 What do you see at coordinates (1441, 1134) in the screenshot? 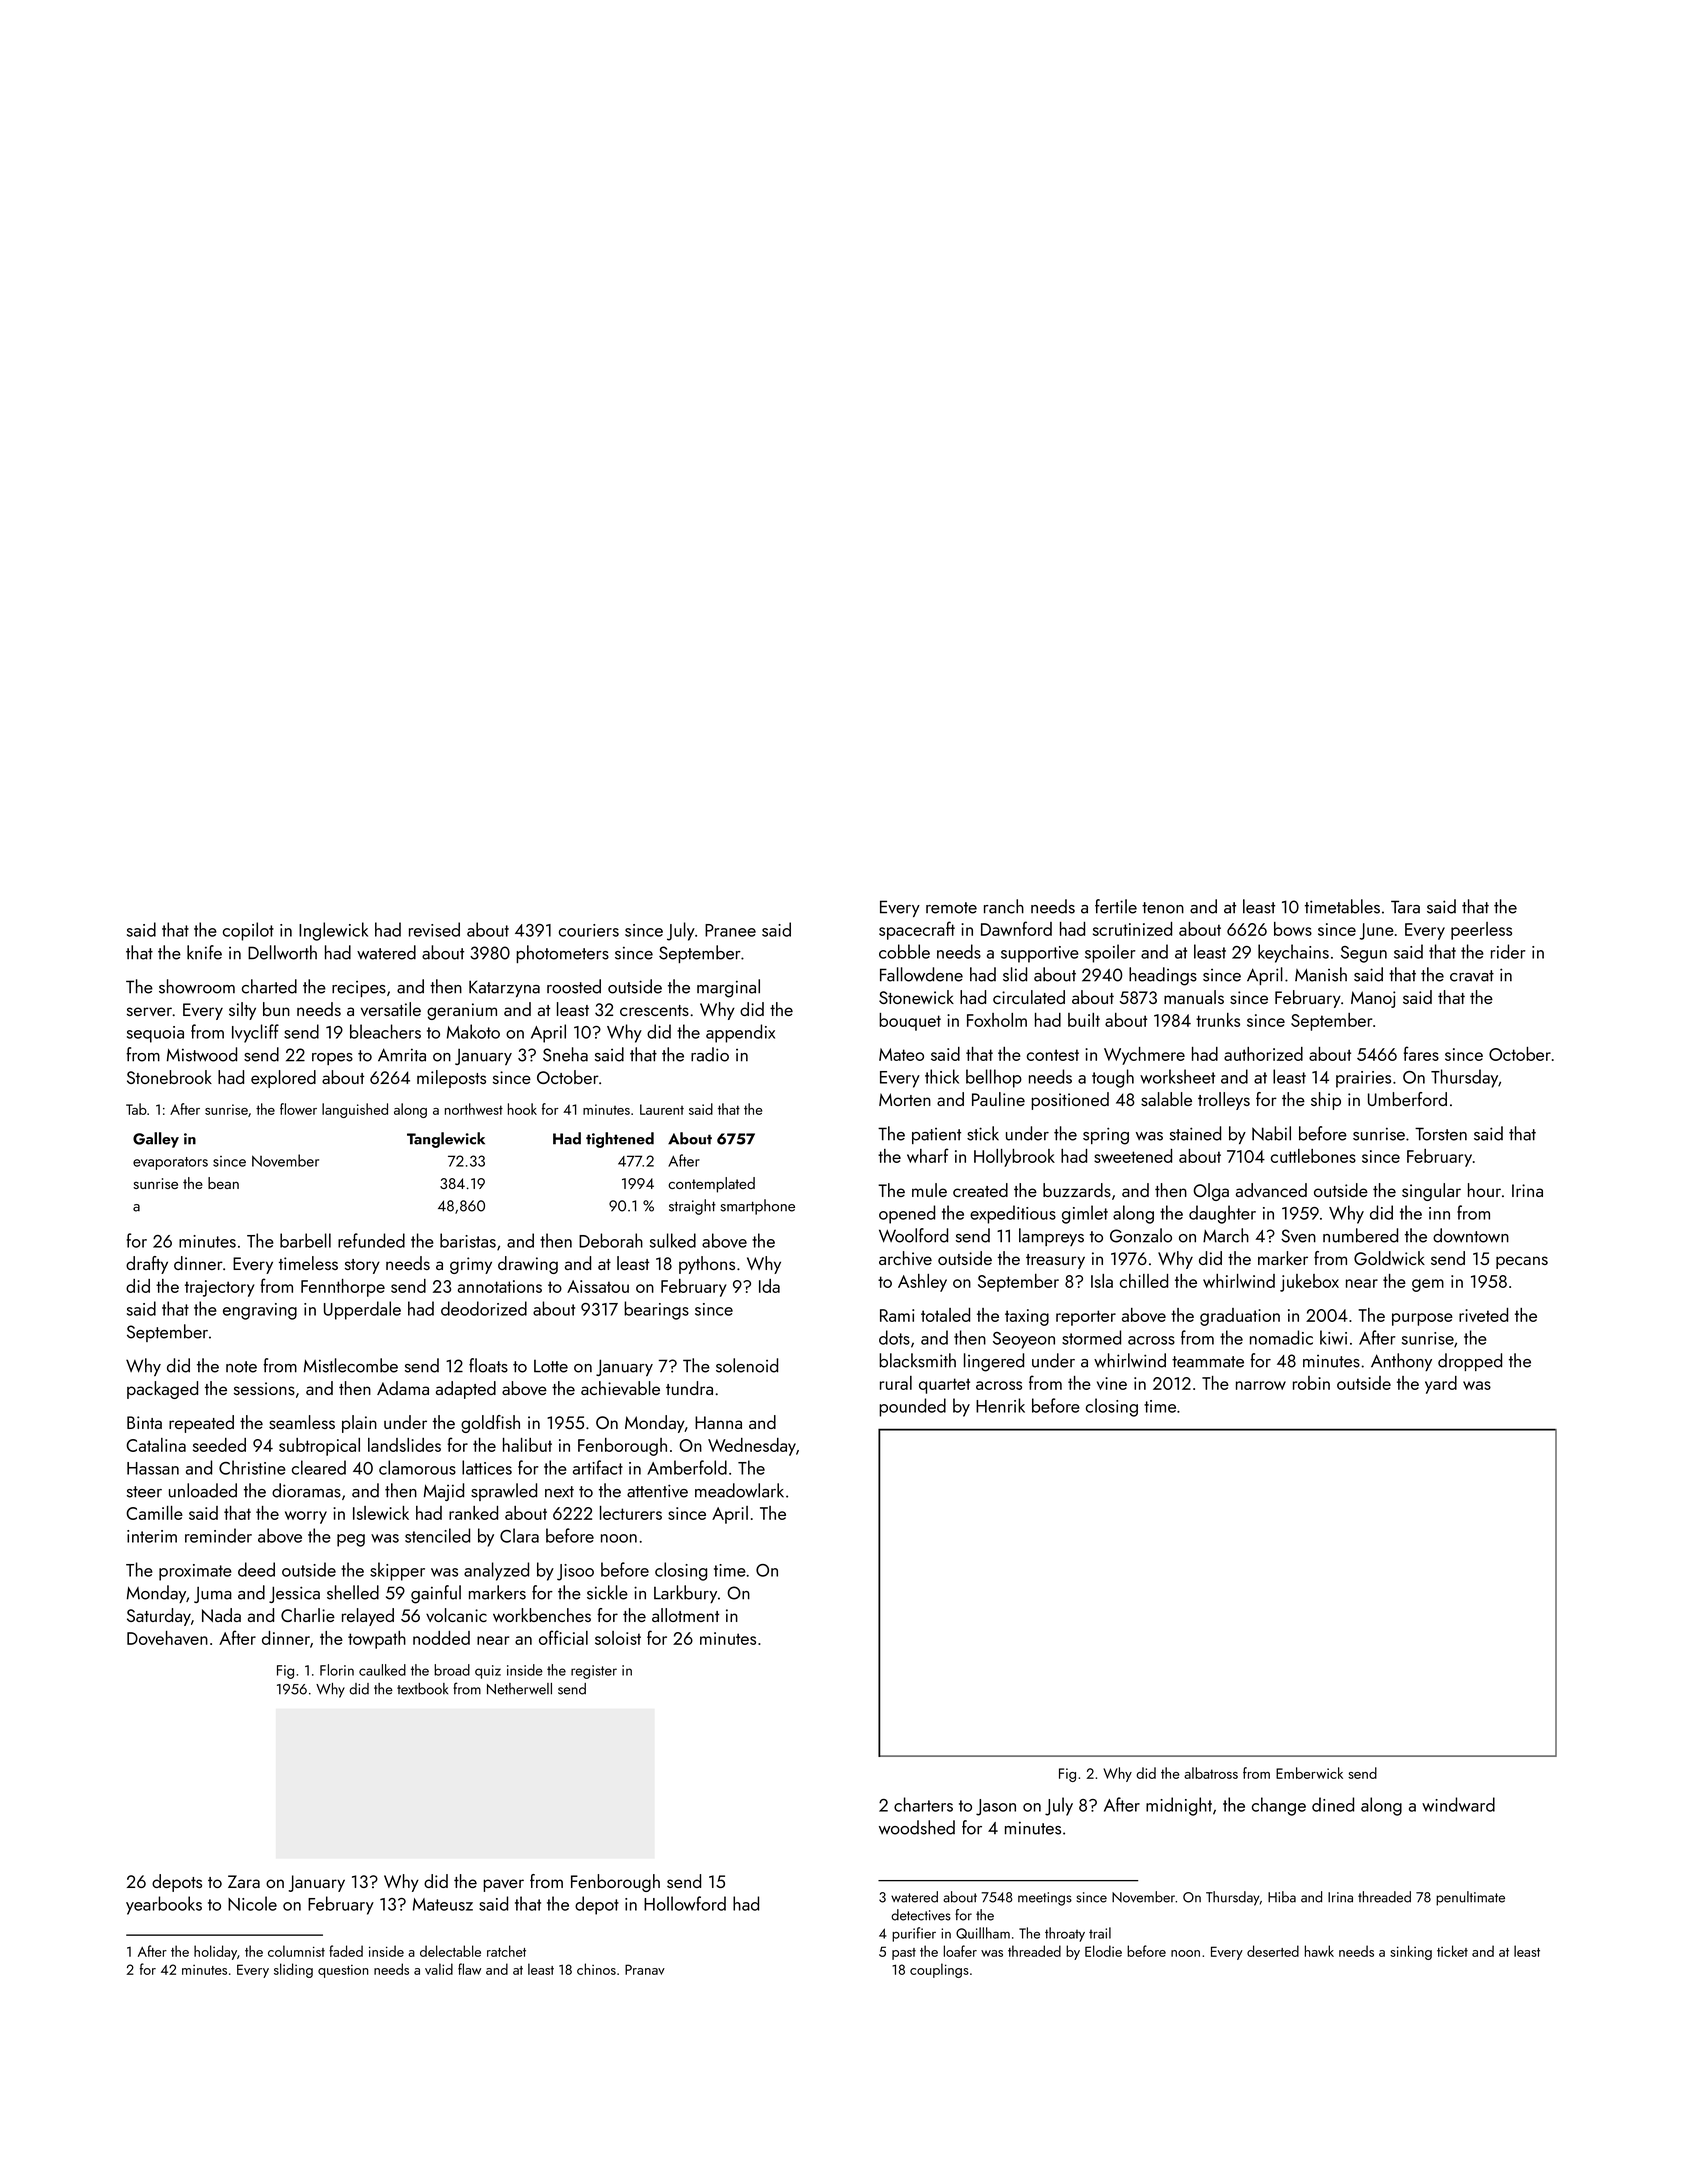
I see `Torsten` at bounding box center [1441, 1134].
